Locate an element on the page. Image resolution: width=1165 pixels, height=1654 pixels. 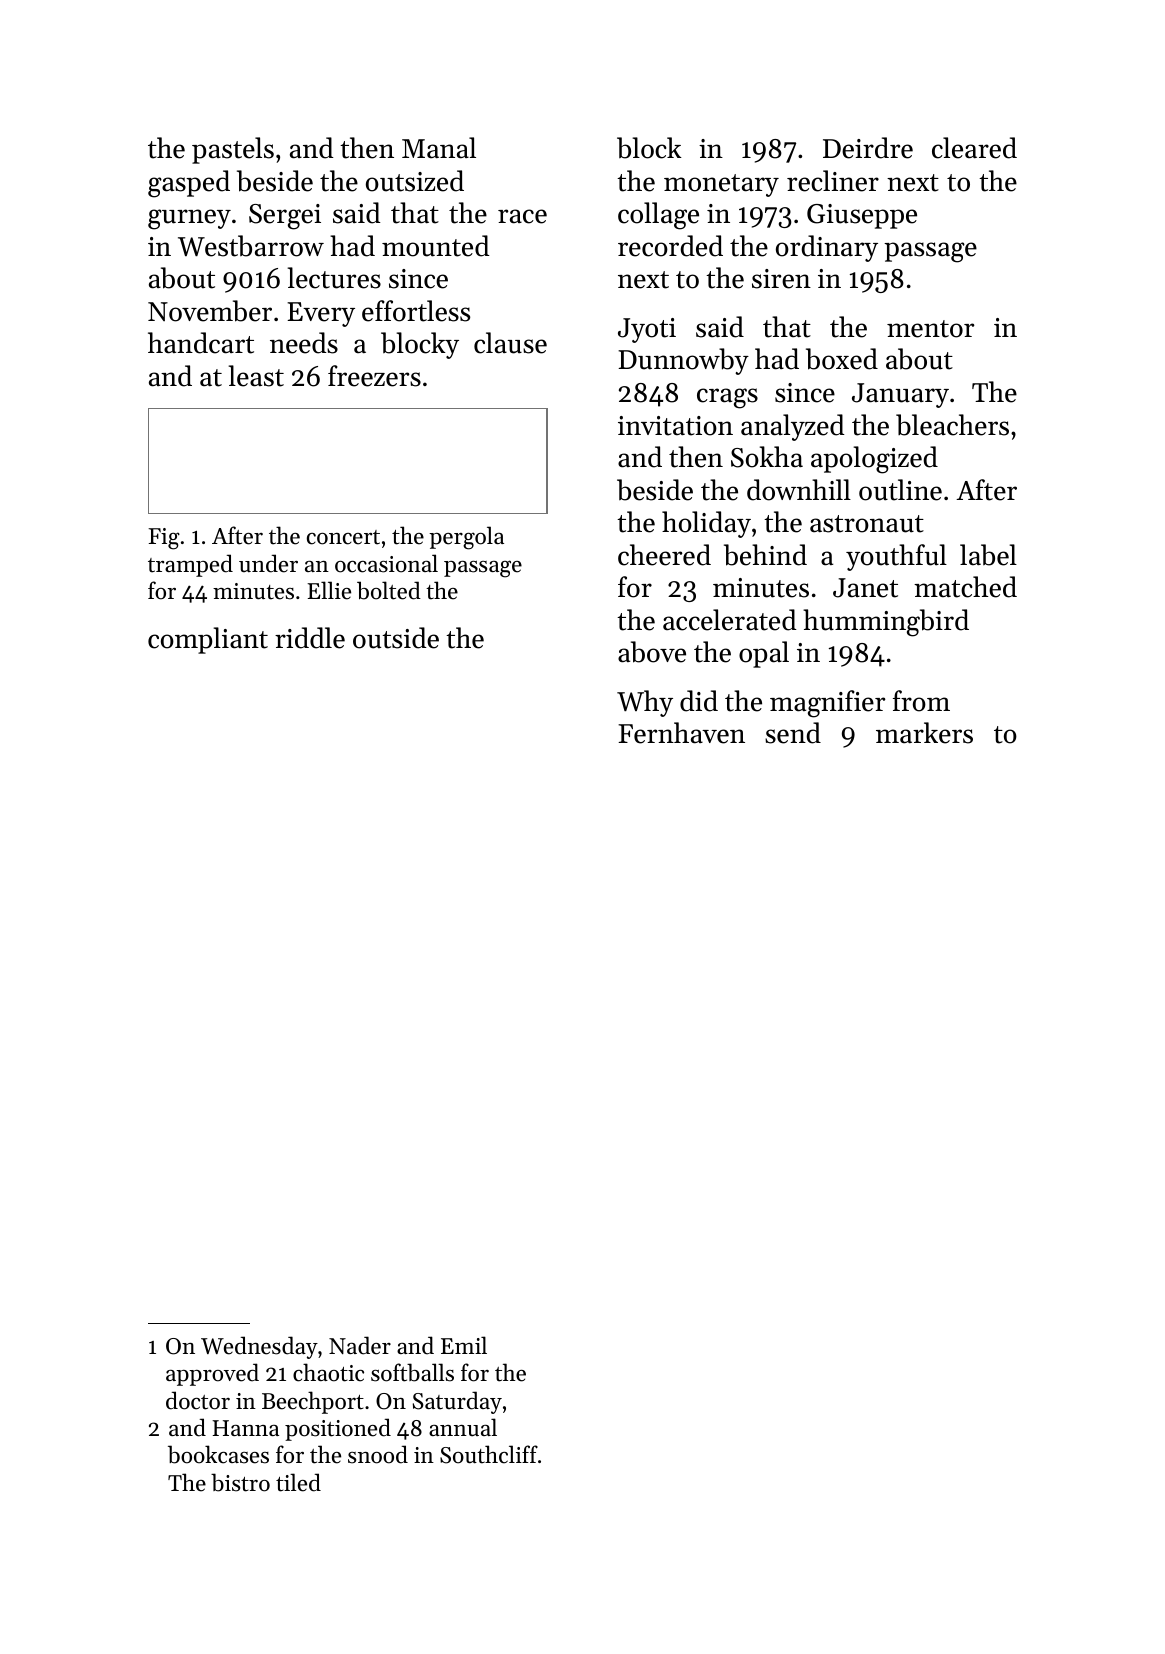
monetary is located at coordinates (721, 185).
